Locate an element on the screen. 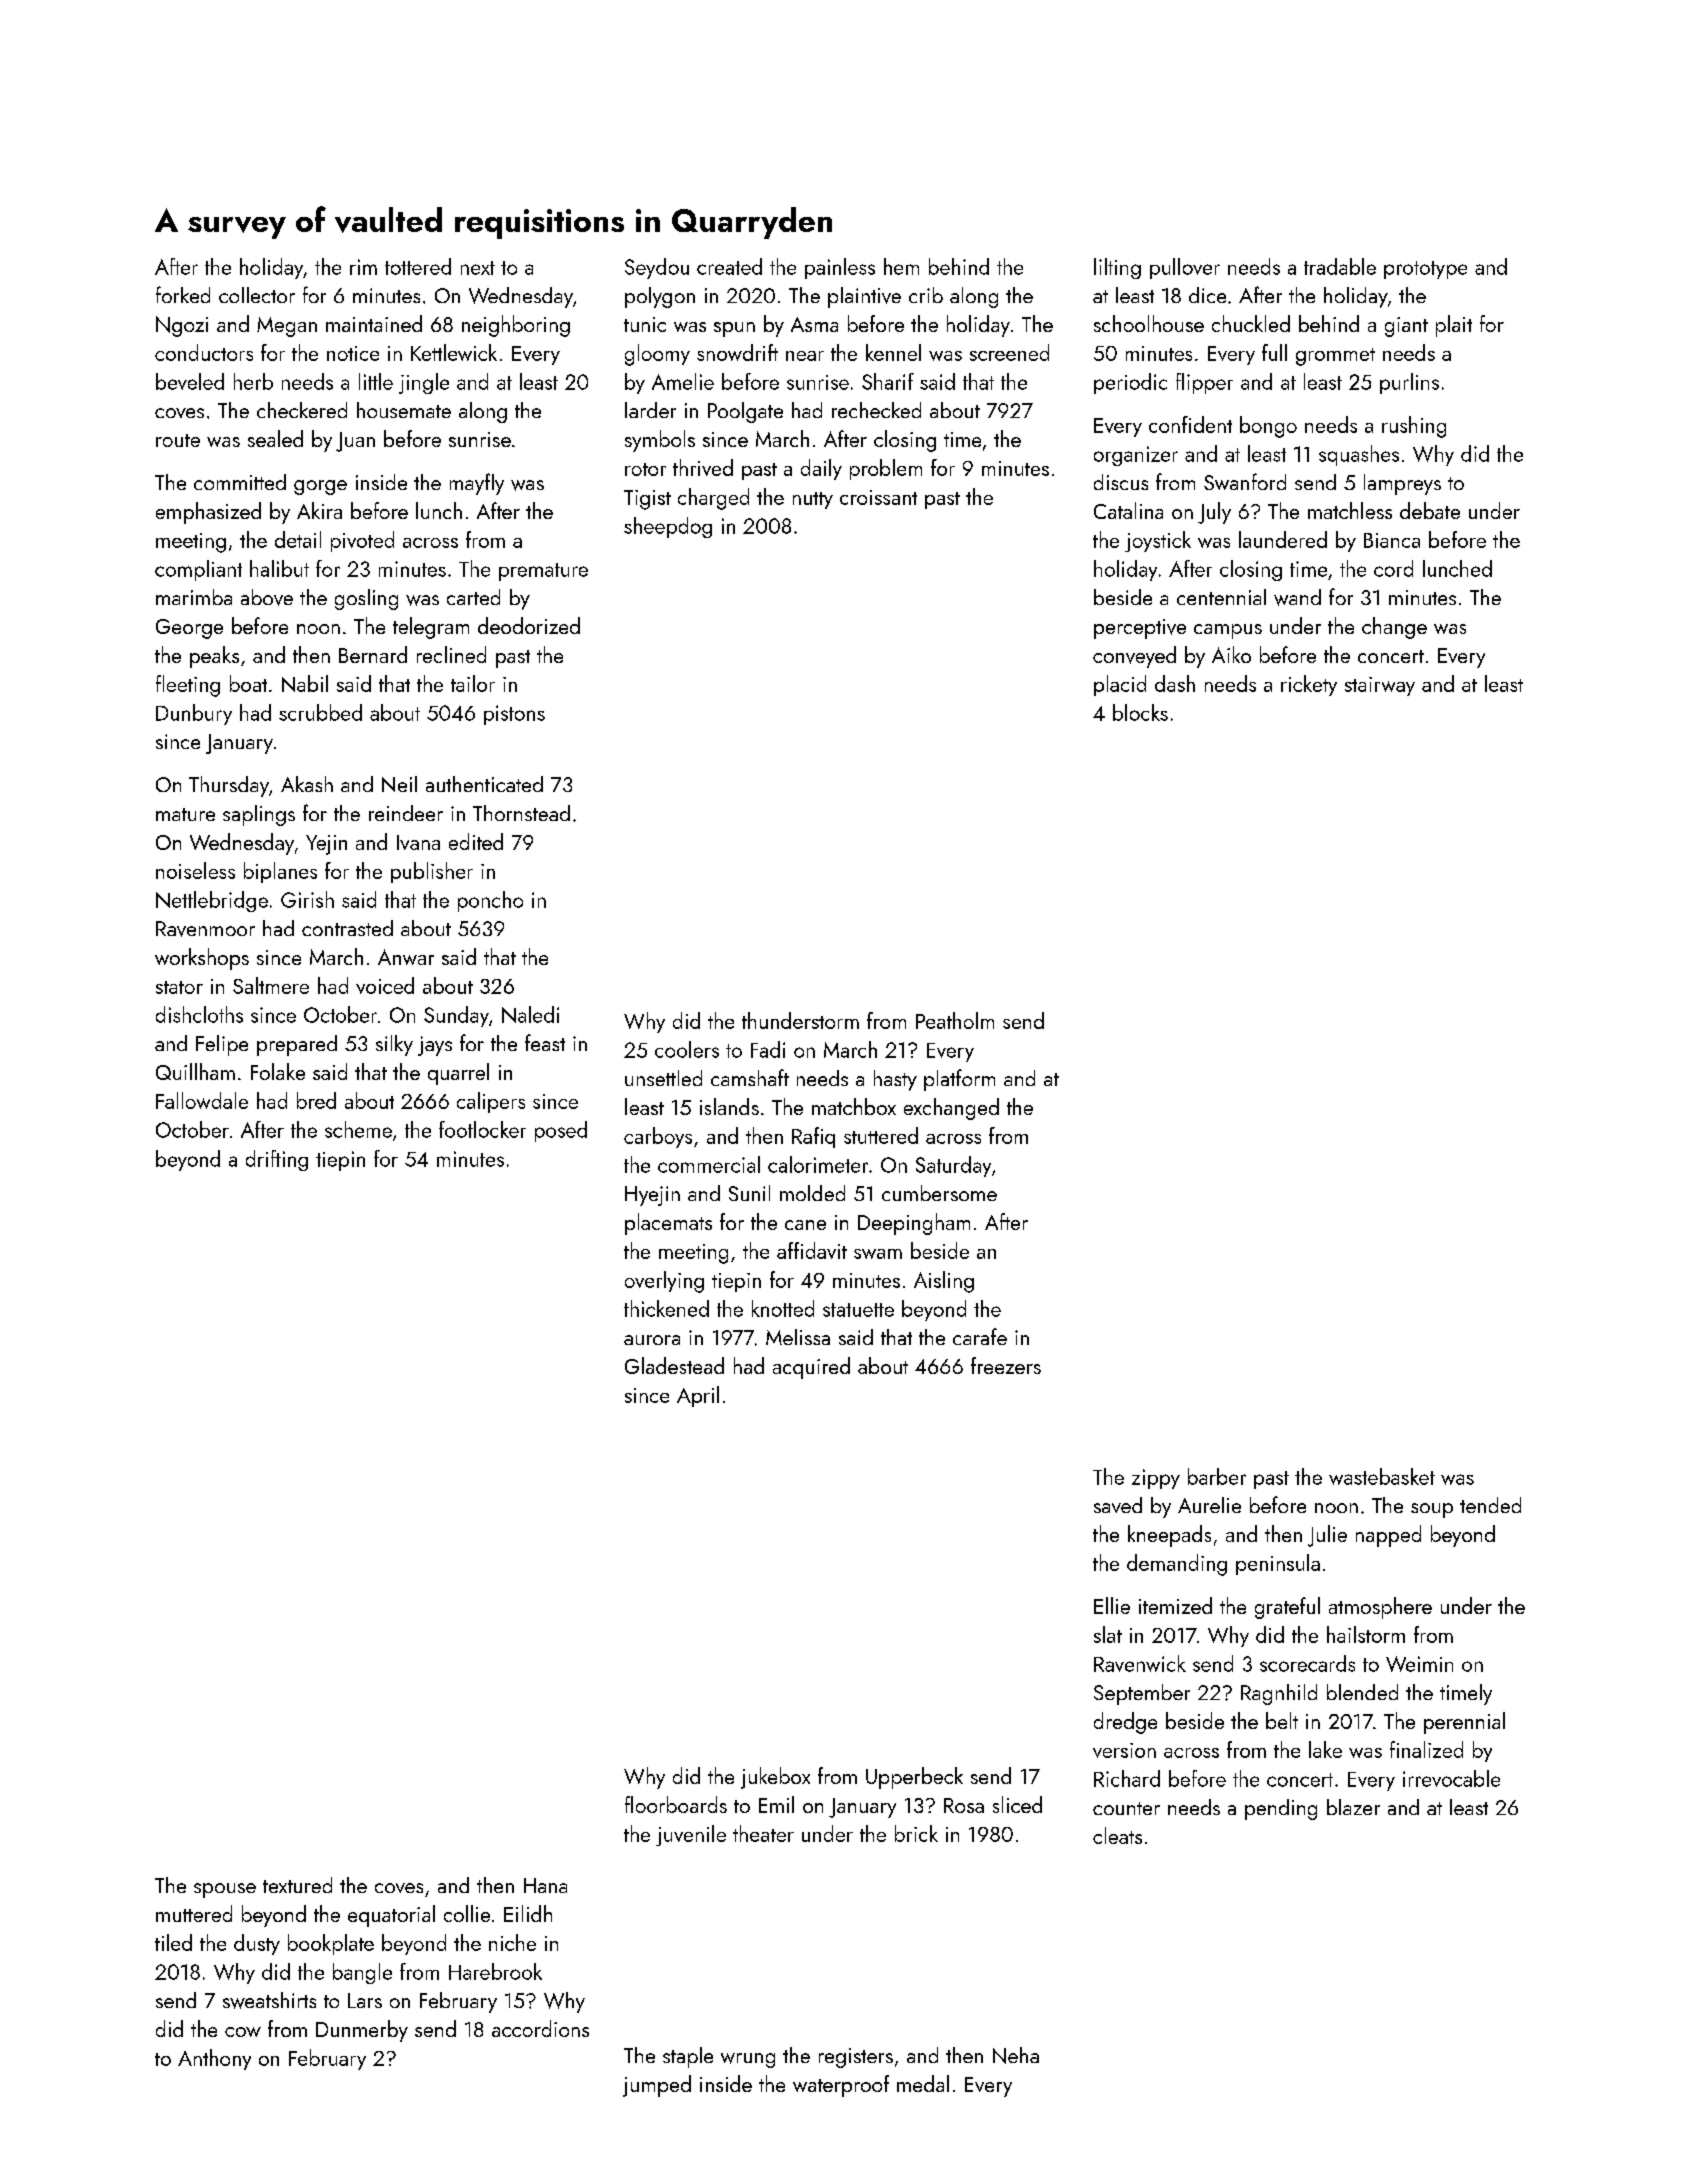 This screenshot has width=1683, height=2178. dice is located at coordinates (1207, 295).
